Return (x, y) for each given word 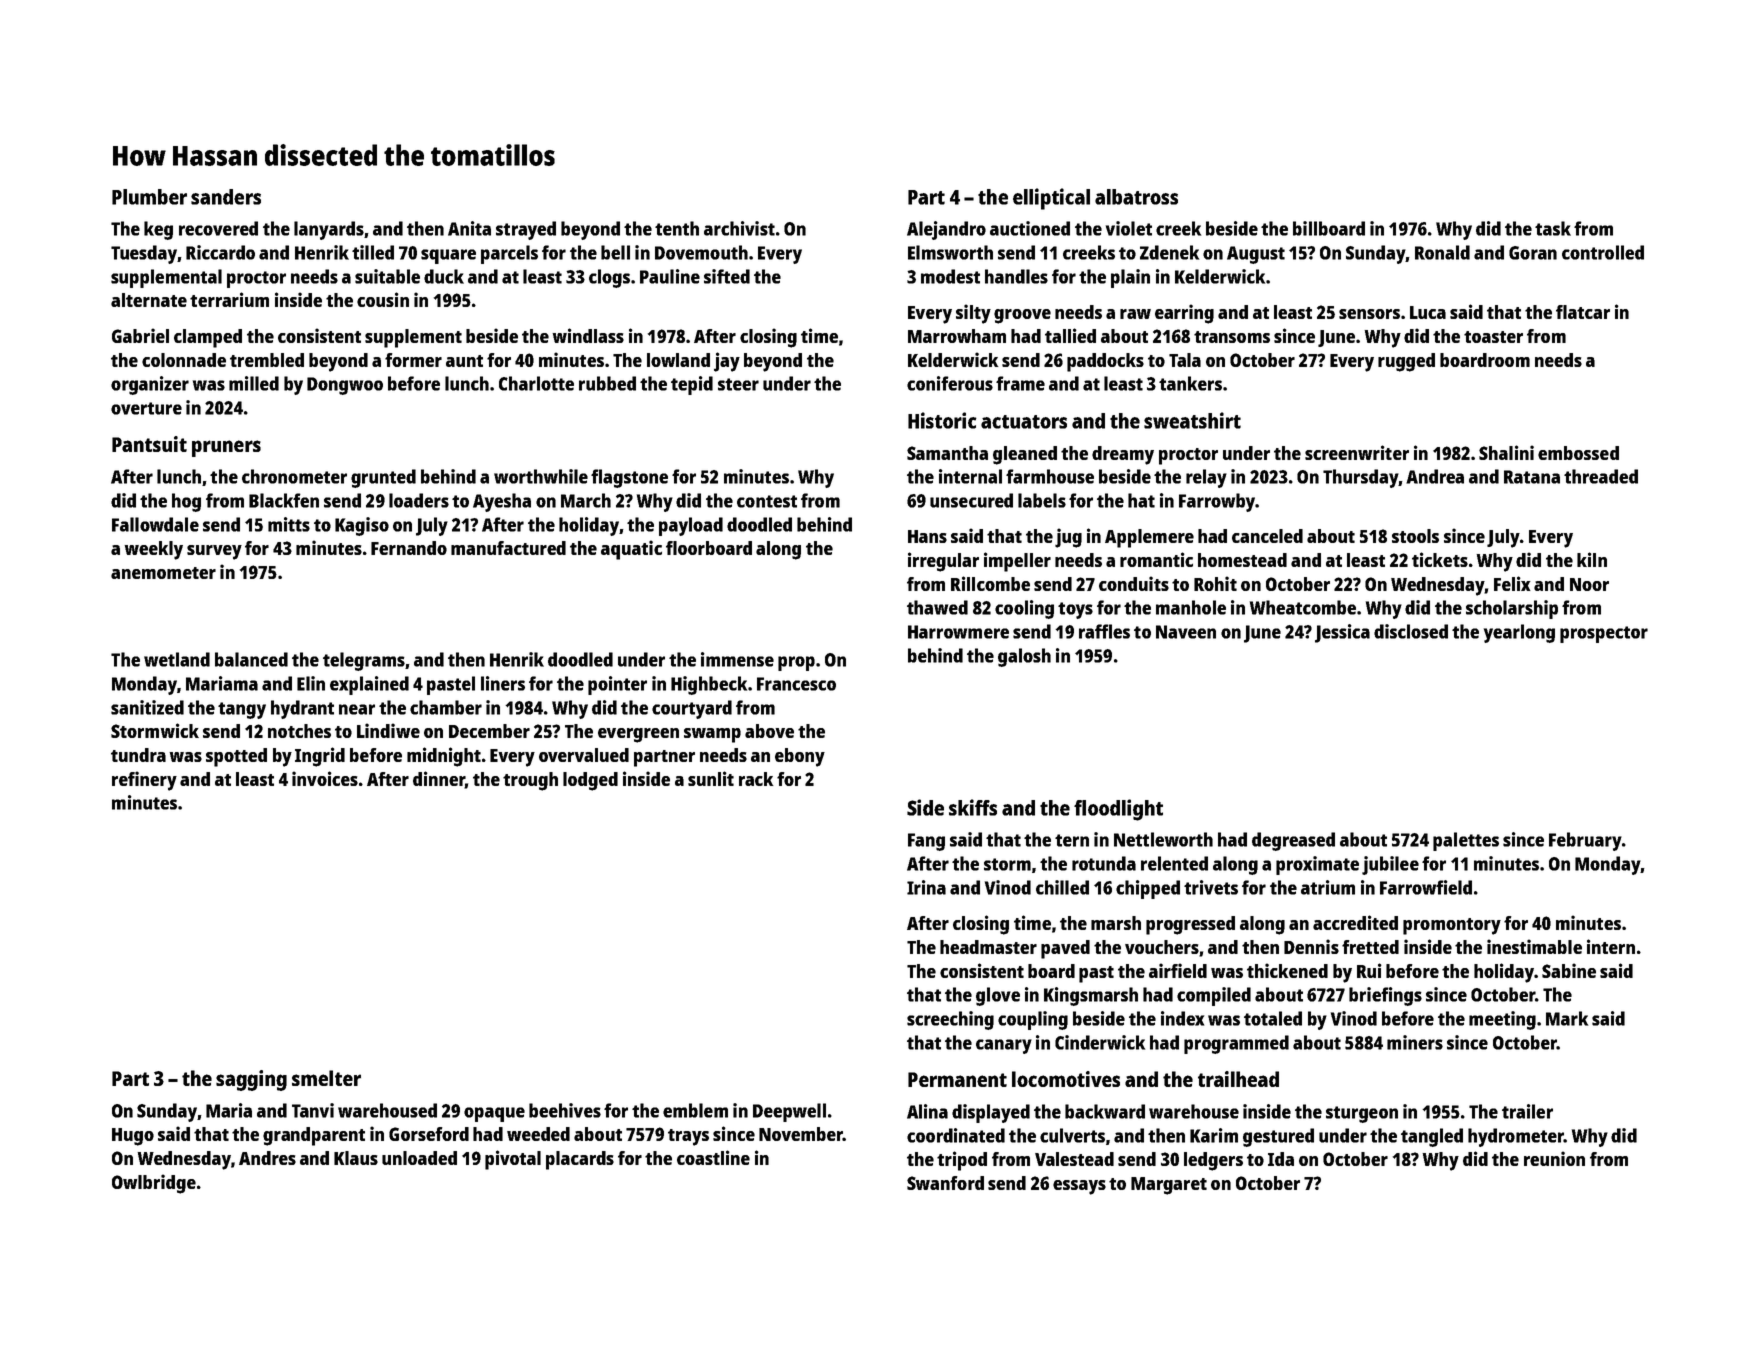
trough (530, 781)
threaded (1601, 476)
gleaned (1025, 455)
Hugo (133, 1137)
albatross (1136, 197)
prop (796, 663)
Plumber (149, 197)
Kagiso (362, 526)
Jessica (1342, 633)
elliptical (1051, 199)
